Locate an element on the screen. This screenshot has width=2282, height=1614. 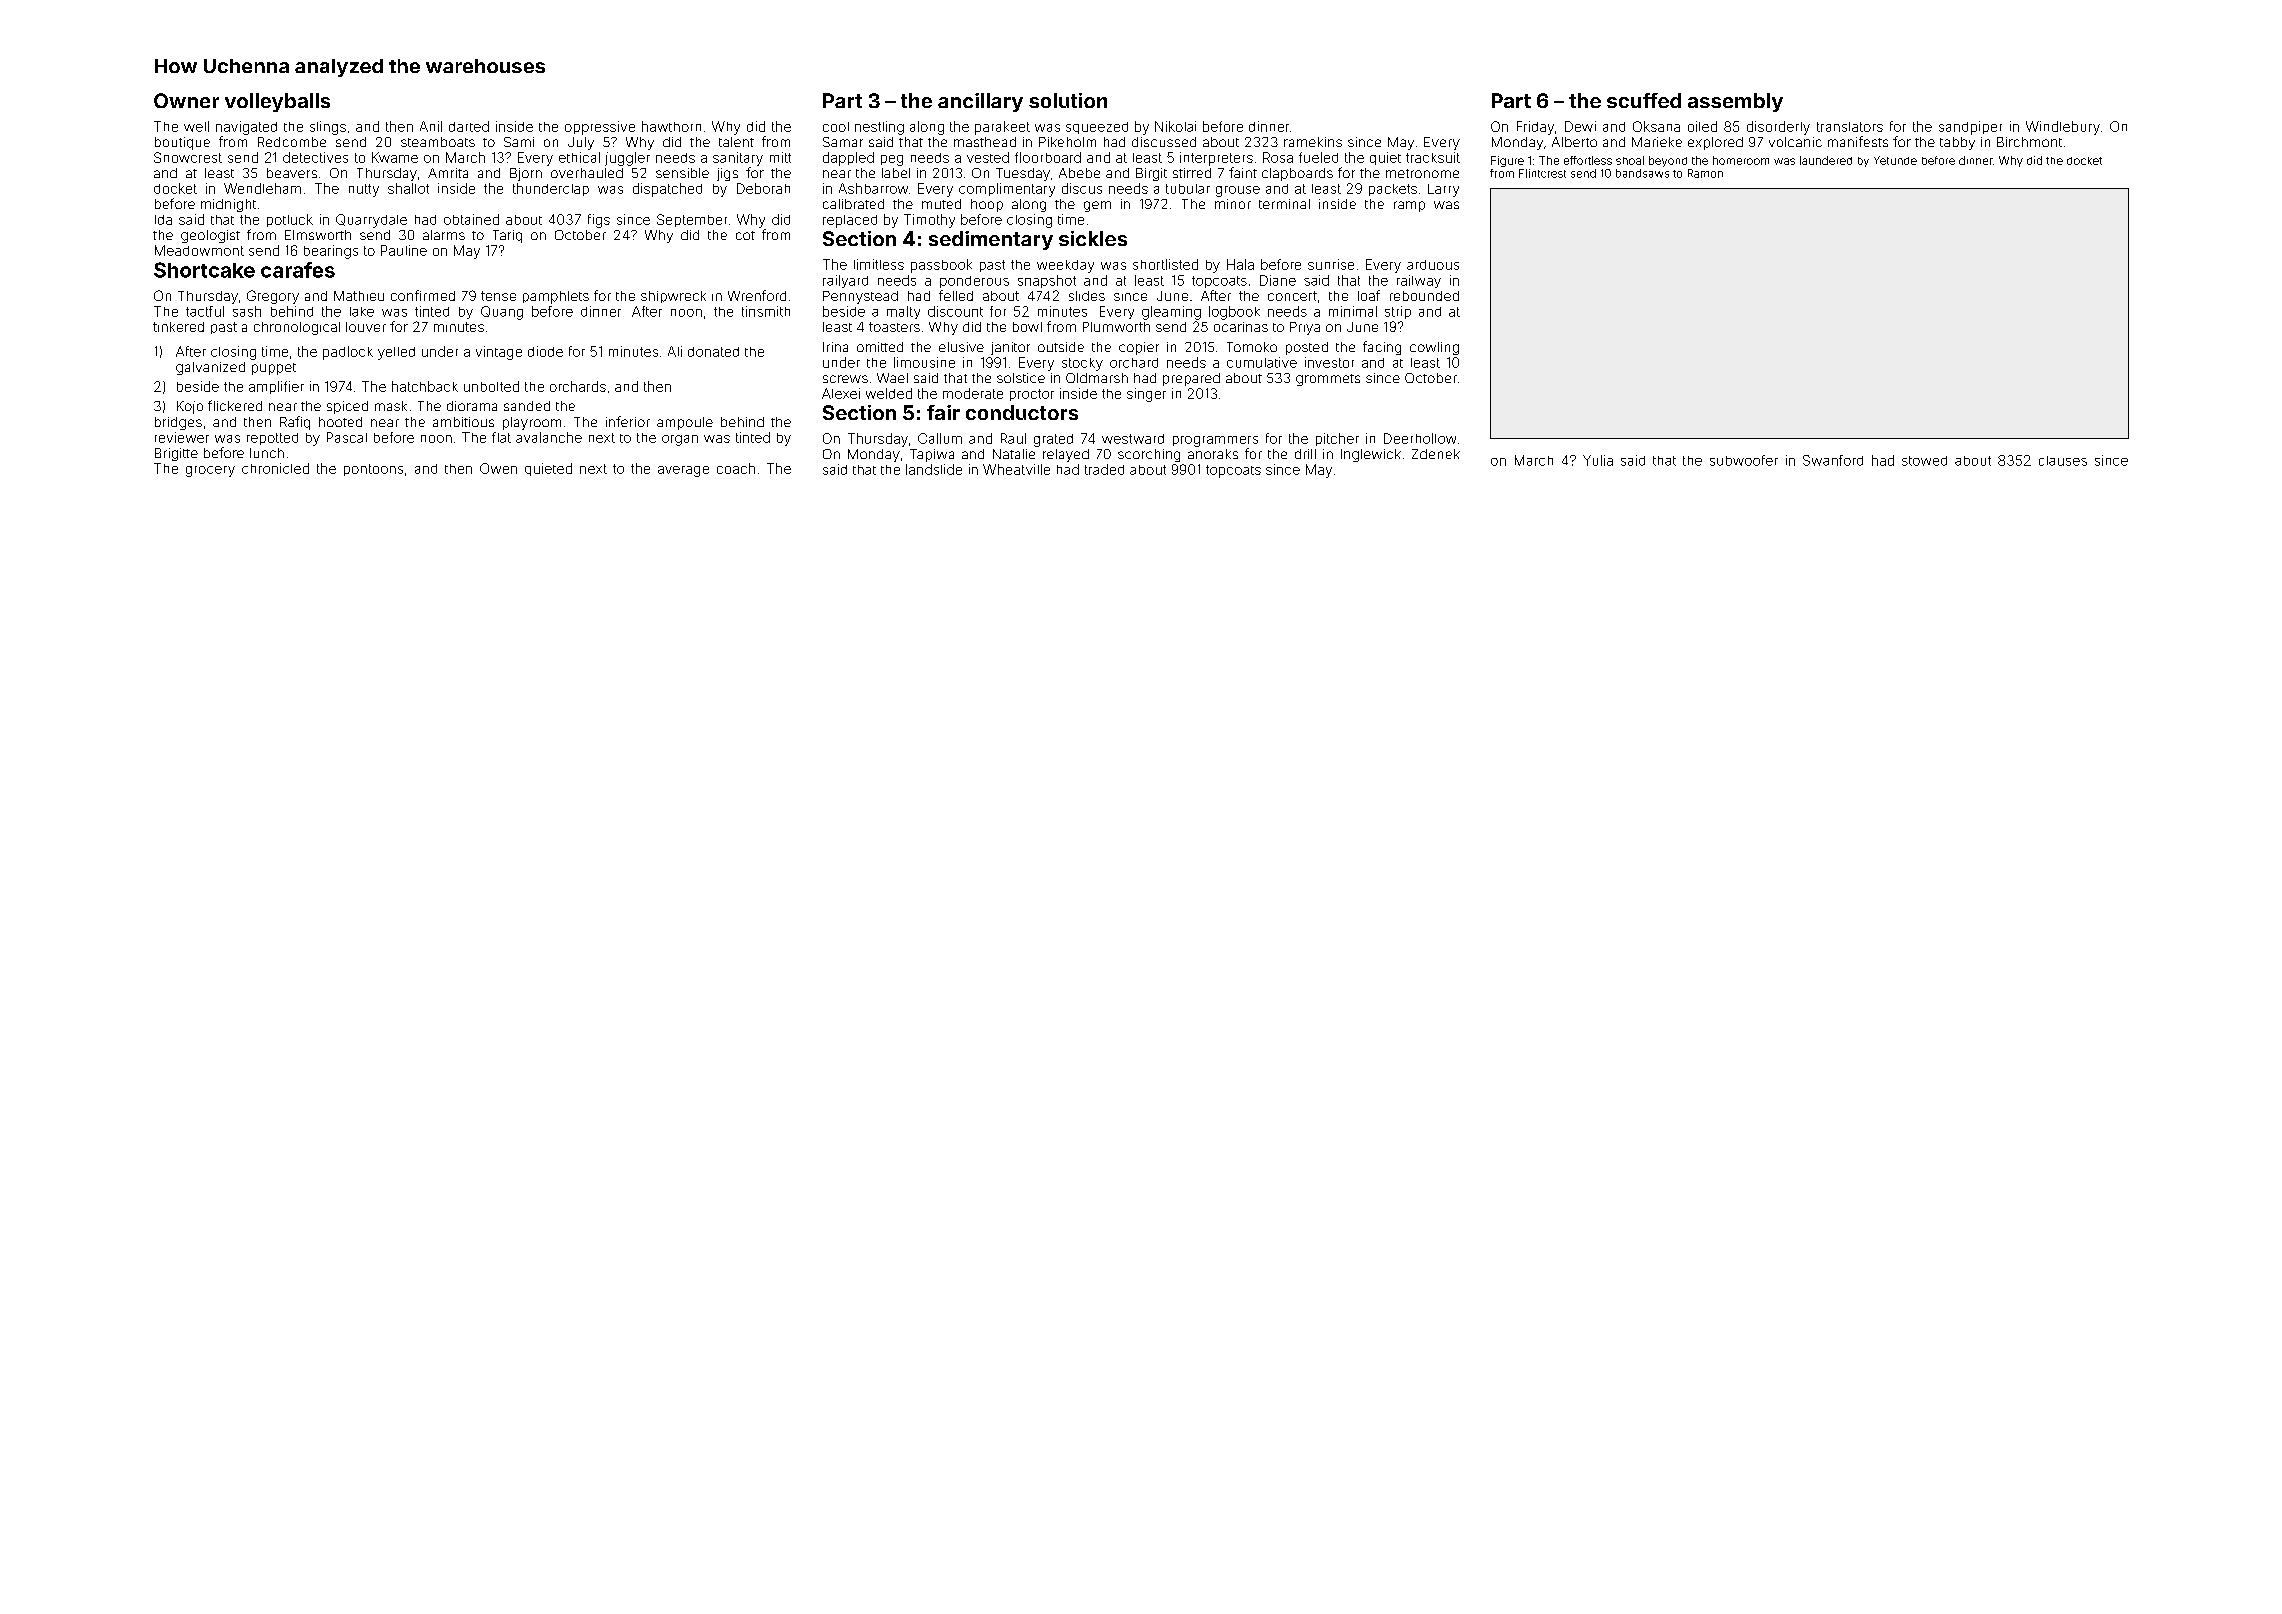
clauses is located at coordinates (2063, 461).
